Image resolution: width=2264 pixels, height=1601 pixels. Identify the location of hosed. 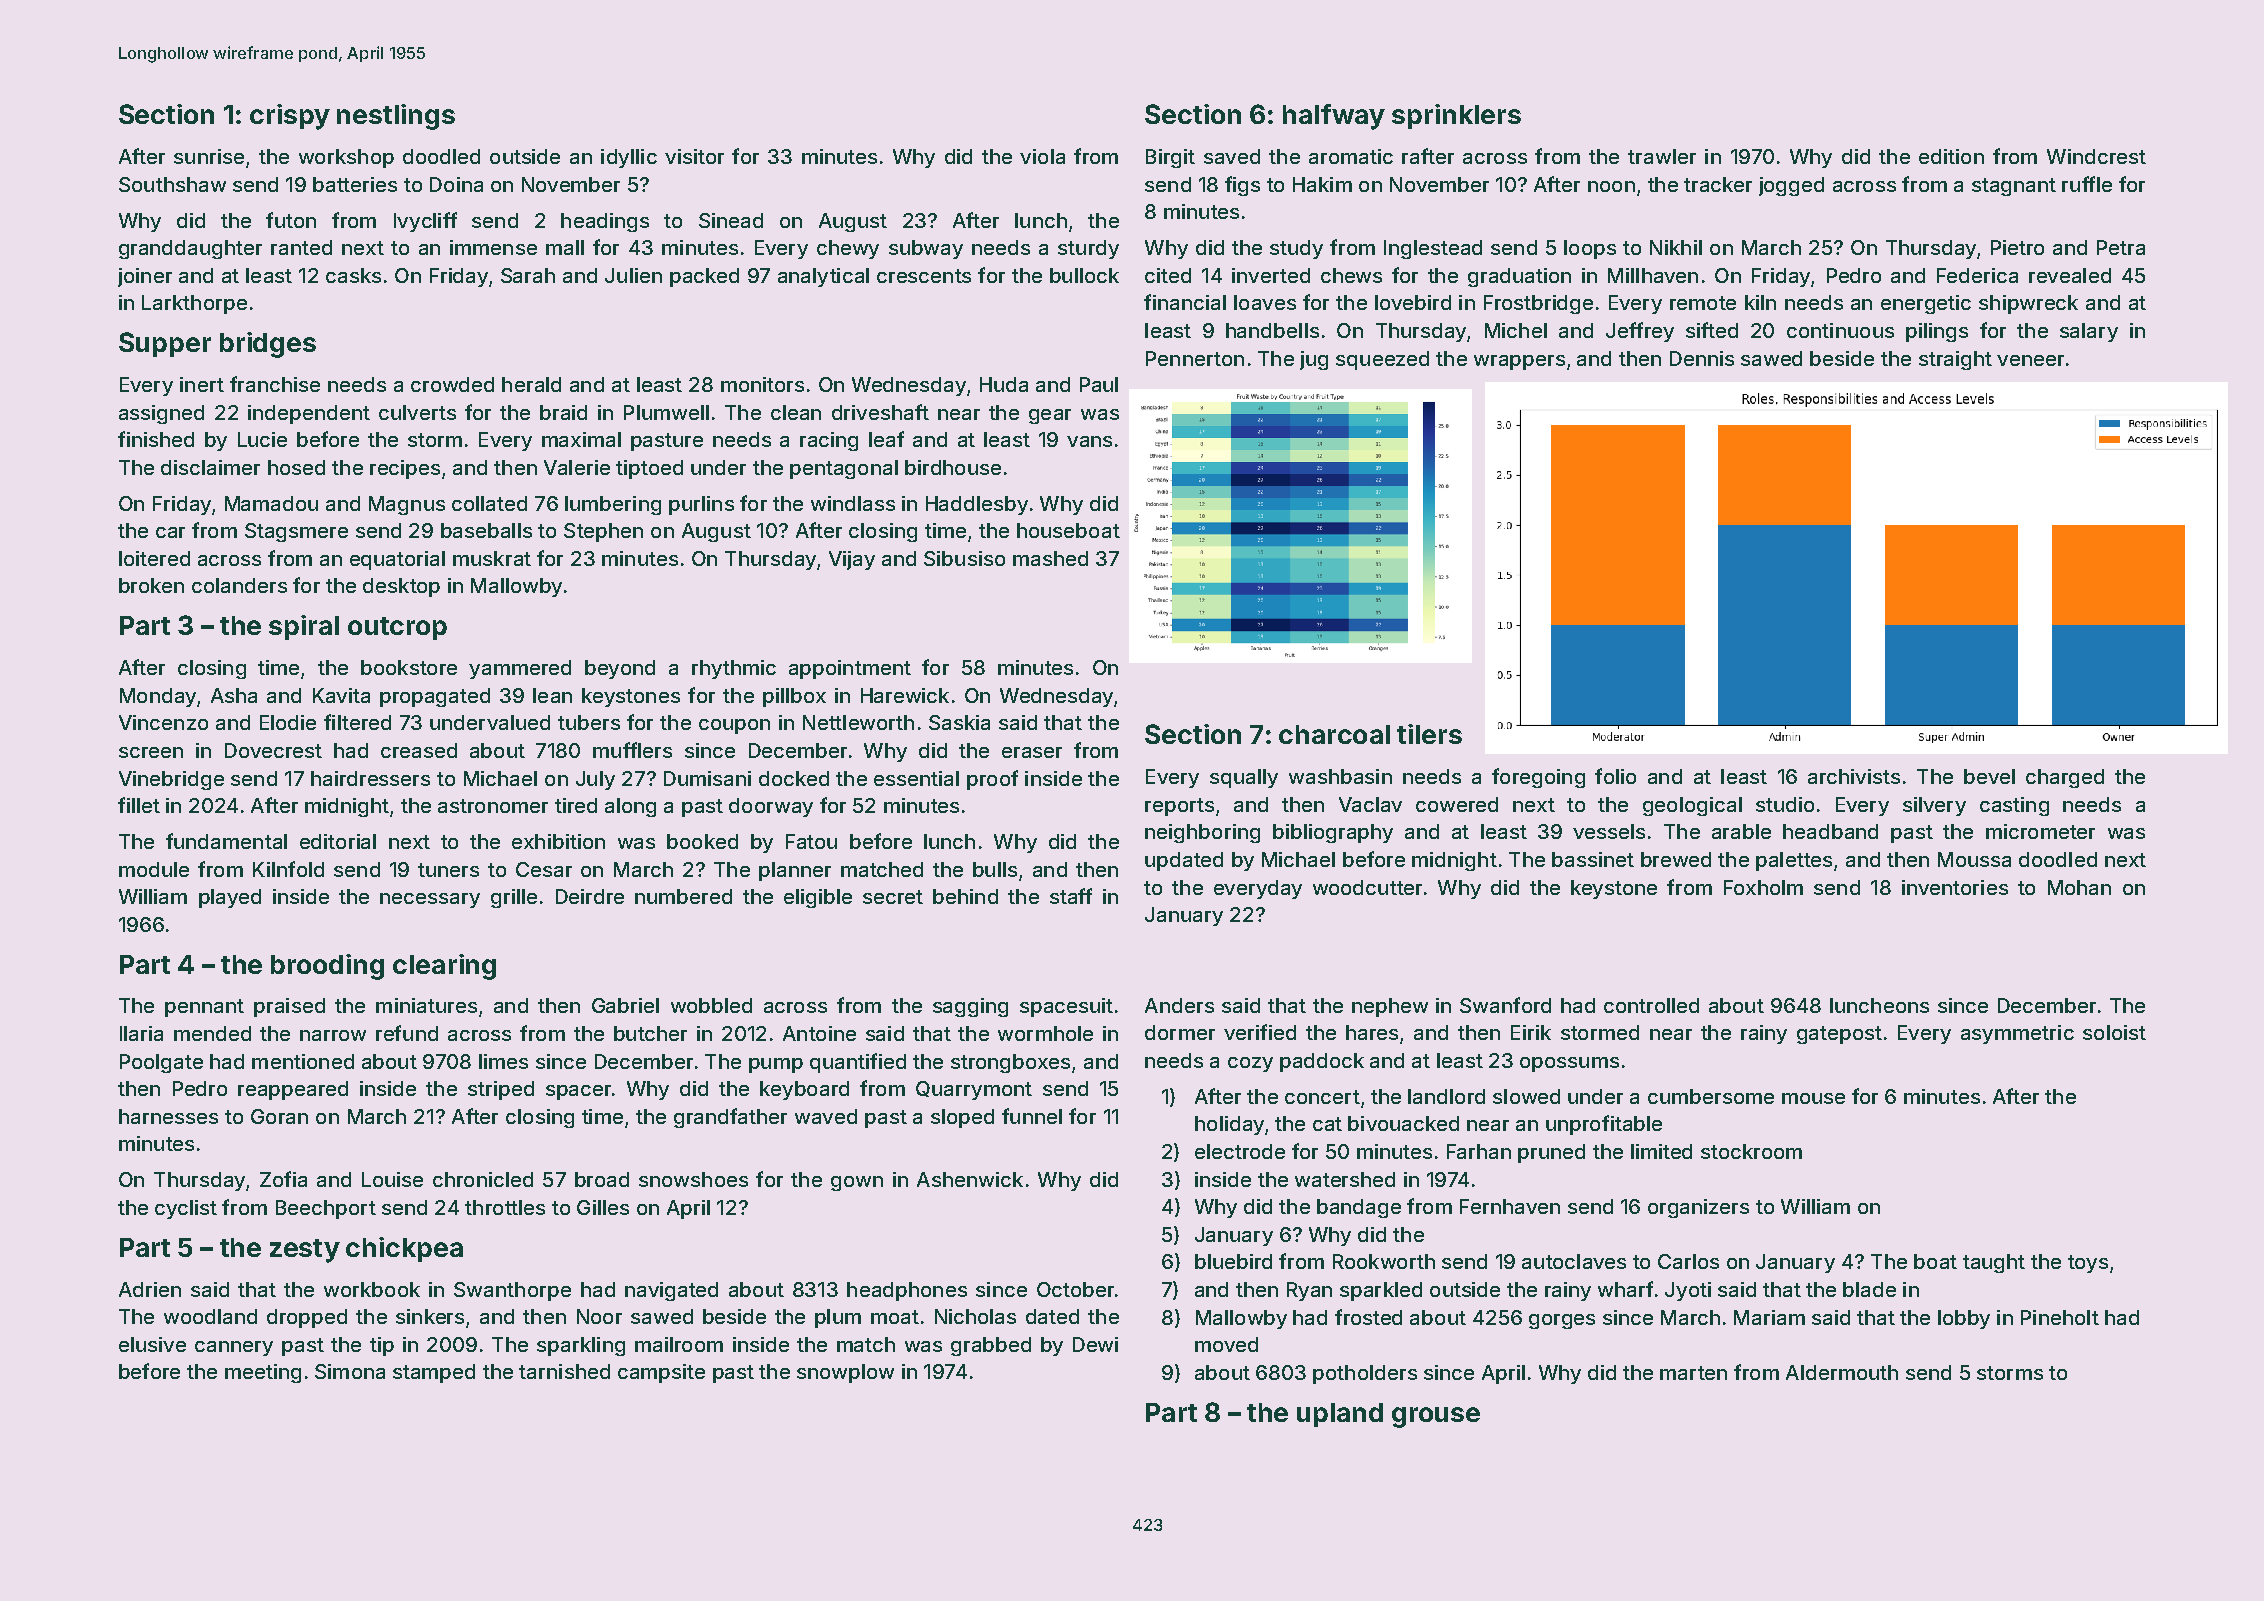
(296, 467).
